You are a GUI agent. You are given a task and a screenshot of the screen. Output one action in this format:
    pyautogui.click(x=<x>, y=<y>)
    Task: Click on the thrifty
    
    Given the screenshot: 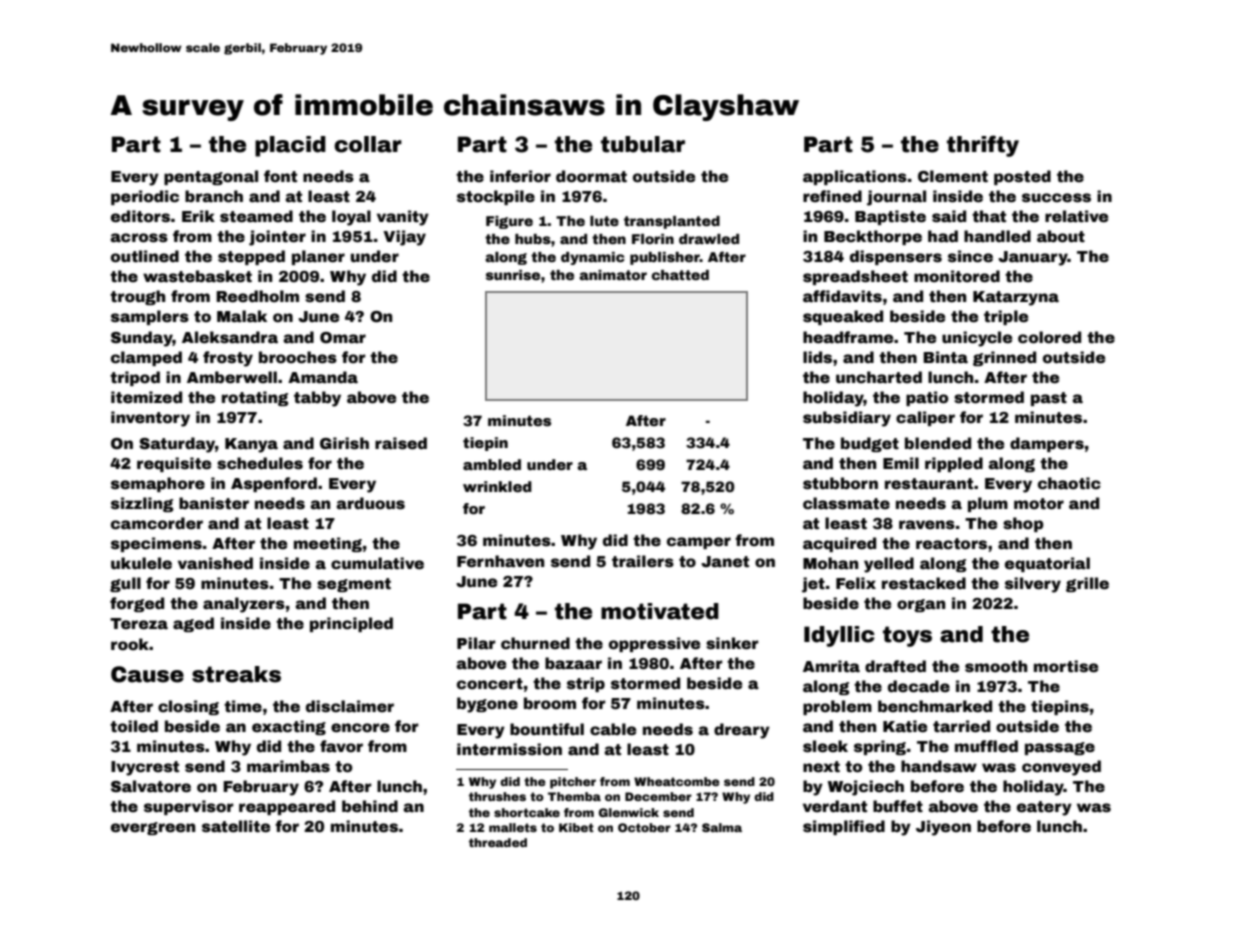 What is the action you would take?
    pyautogui.click(x=983, y=146)
